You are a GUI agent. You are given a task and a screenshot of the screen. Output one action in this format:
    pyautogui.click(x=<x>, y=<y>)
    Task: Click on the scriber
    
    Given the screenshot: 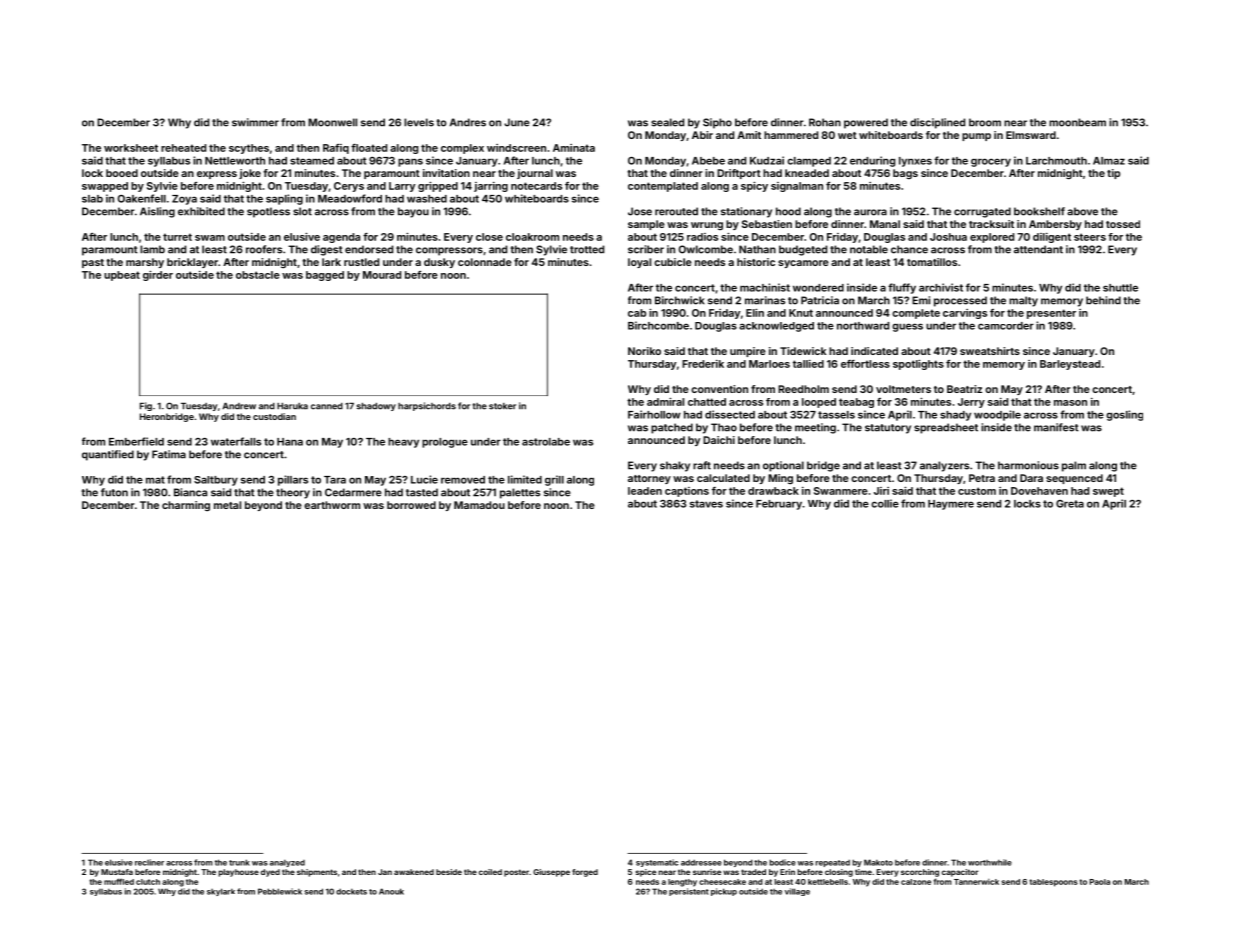 What is the action you would take?
    pyautogui.click(x=646, y=249)
